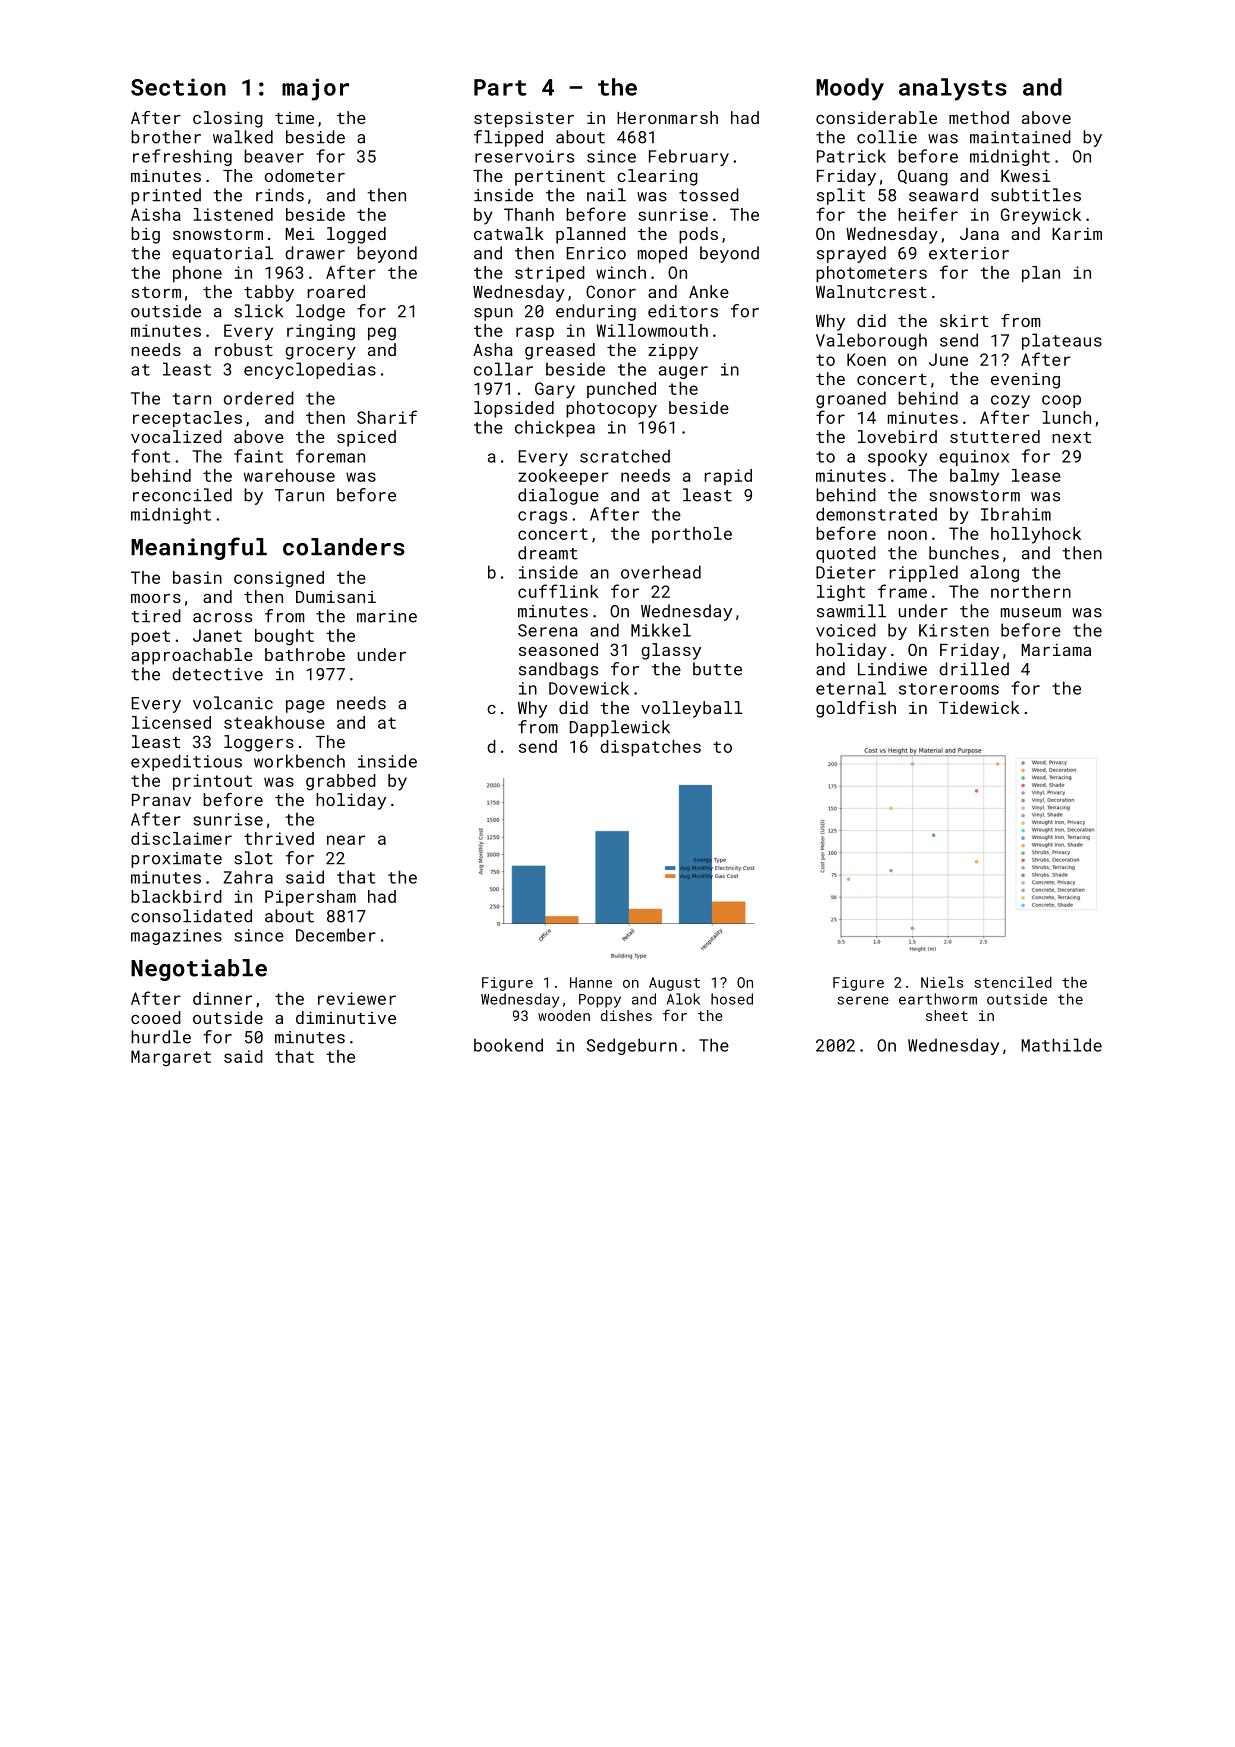  I want to click on Enrico, so click(596, 253).
